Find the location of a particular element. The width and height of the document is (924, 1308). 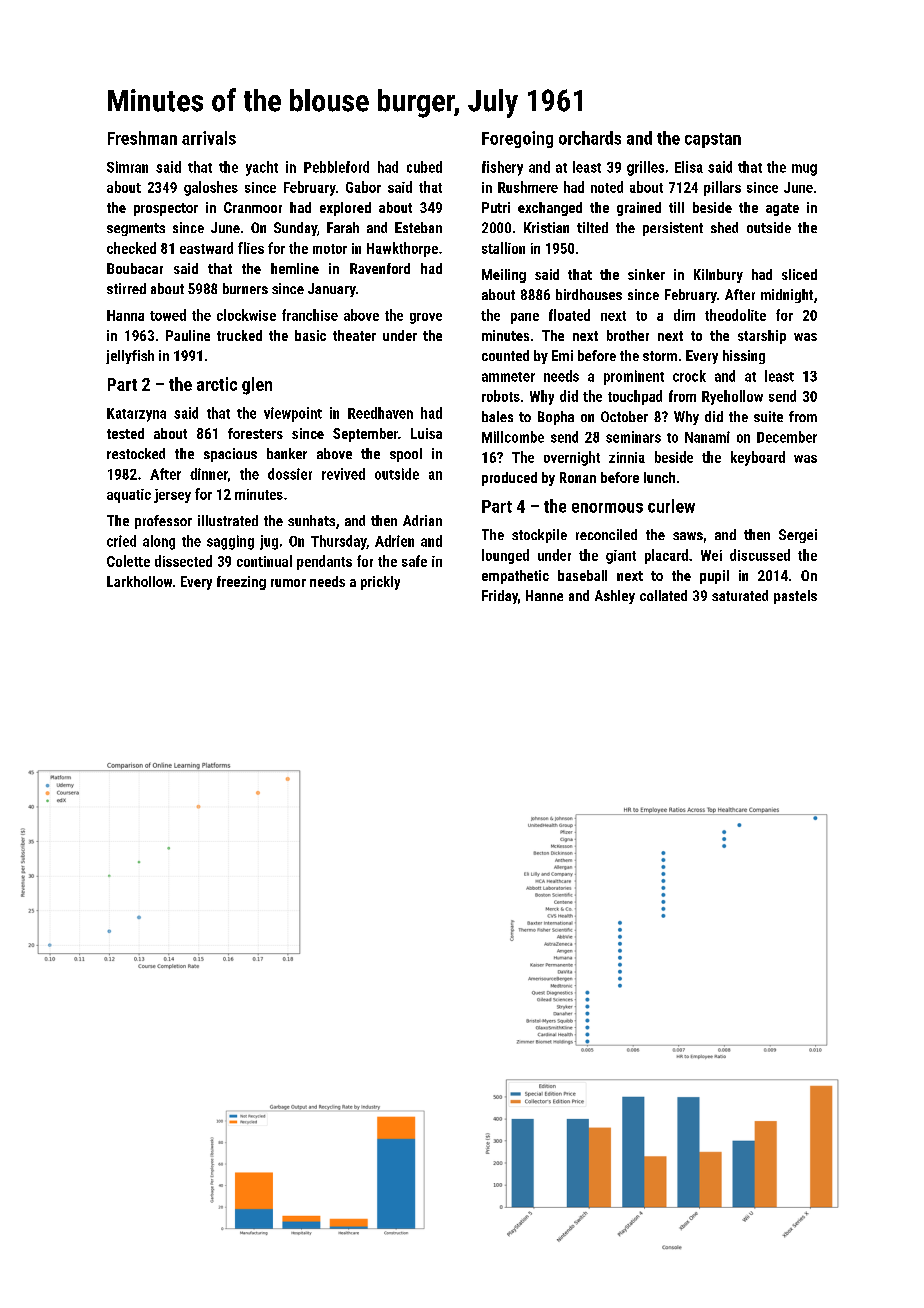

suite is located at coordinates (768, 416).
